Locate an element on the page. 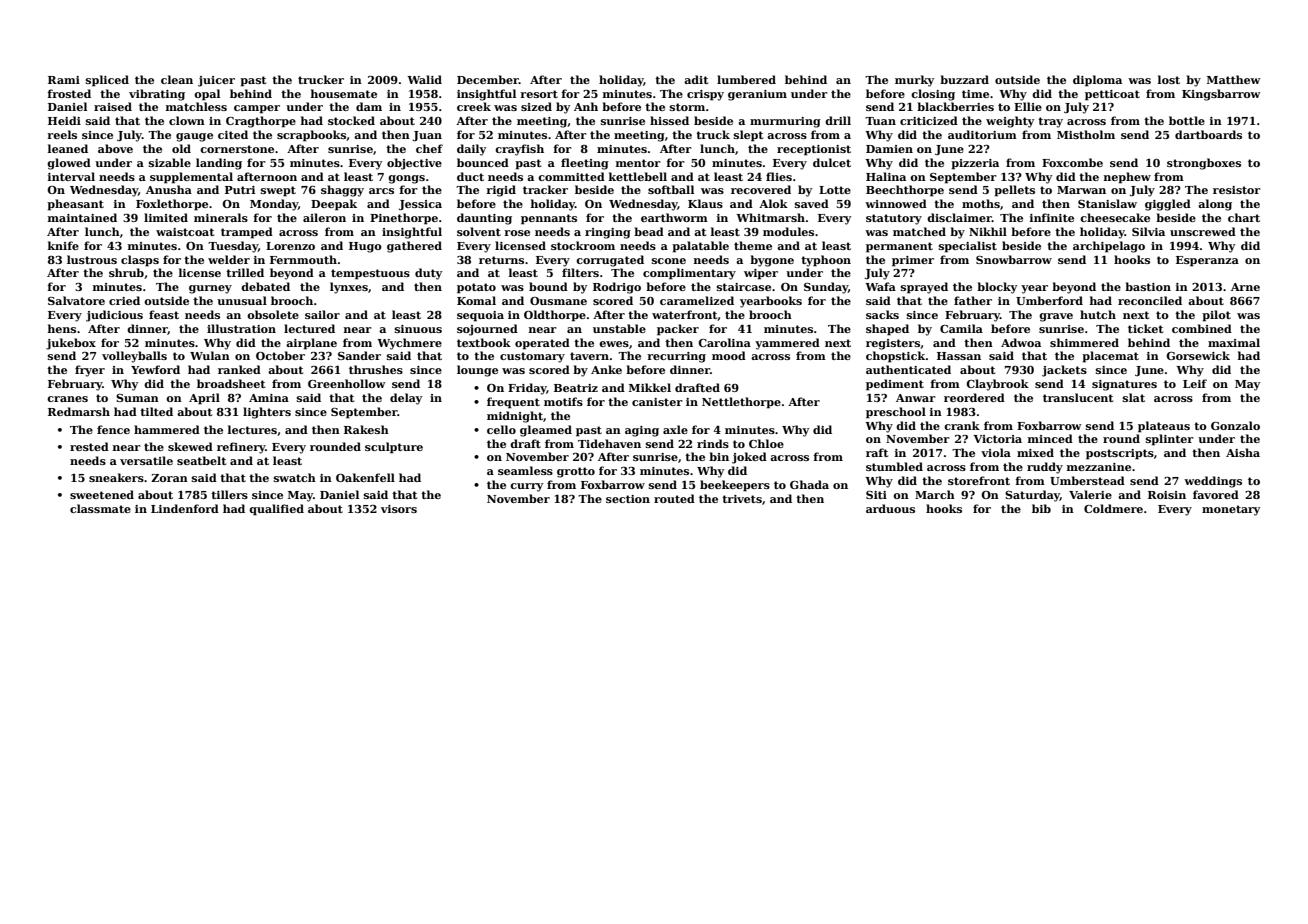 The image size is (1308, 924). maximal is located at coordinates (1234, 342).
